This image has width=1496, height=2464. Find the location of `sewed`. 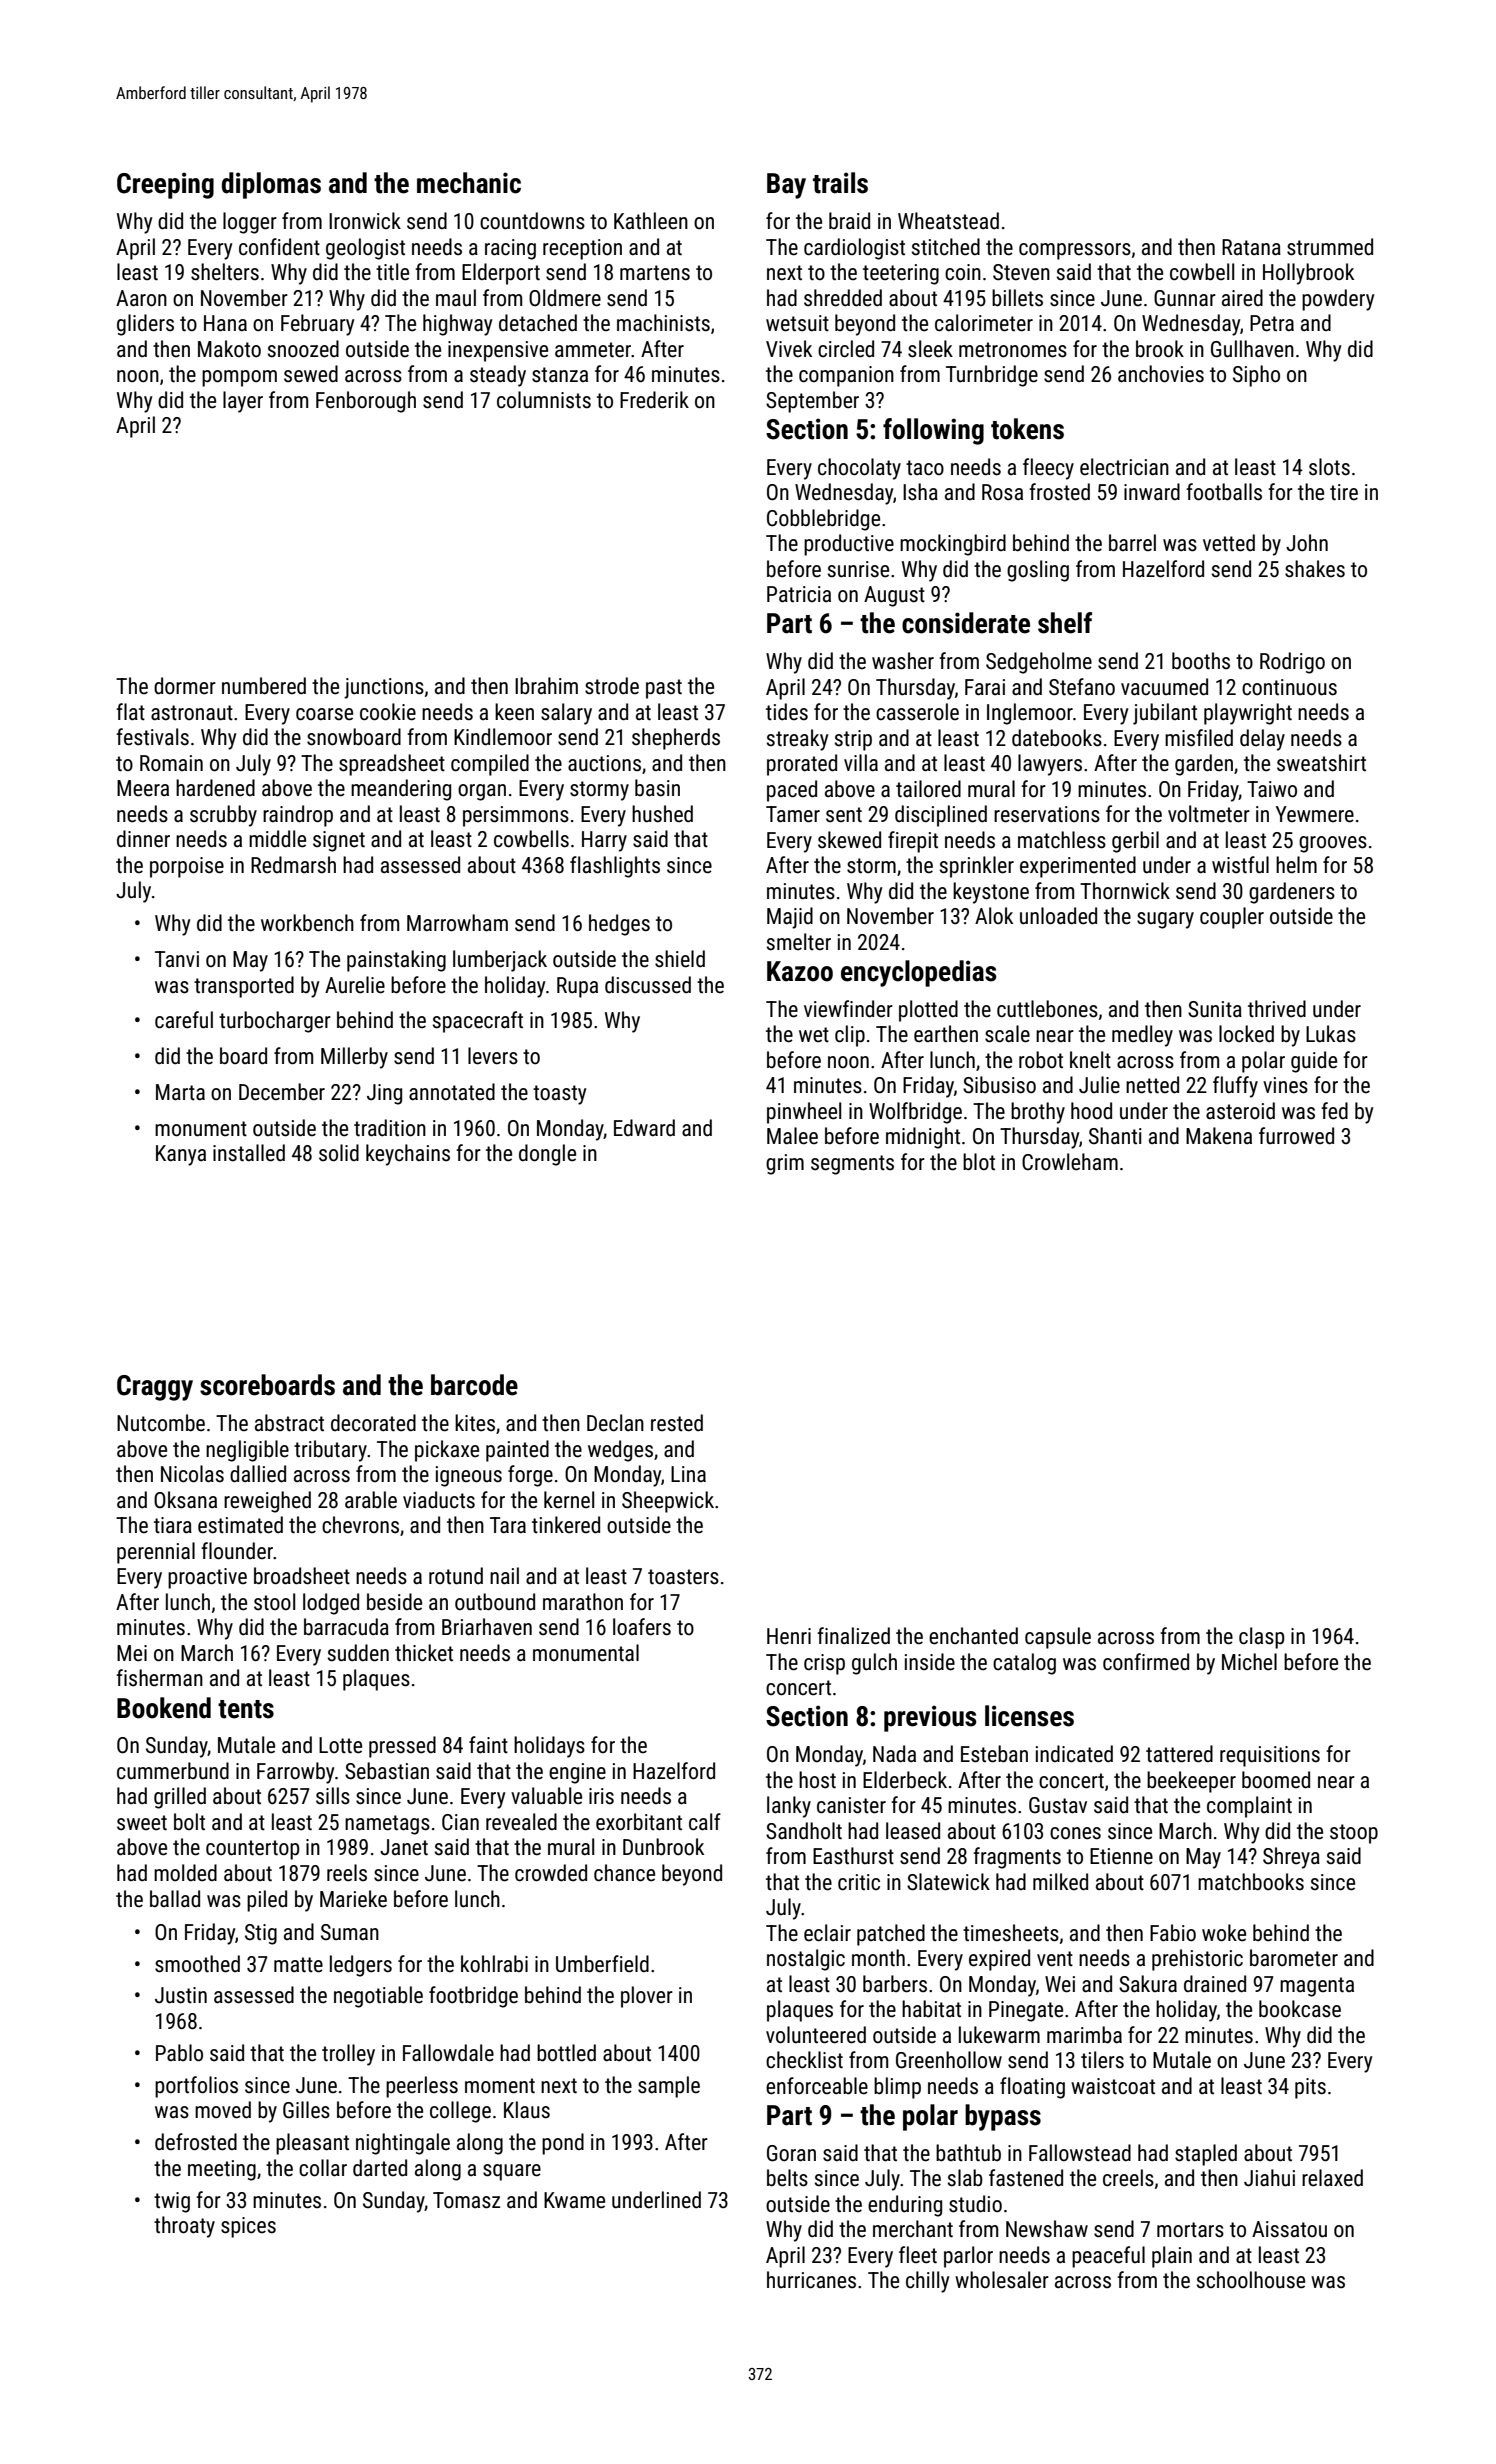

sewed is located at coordinates (311, 374).
